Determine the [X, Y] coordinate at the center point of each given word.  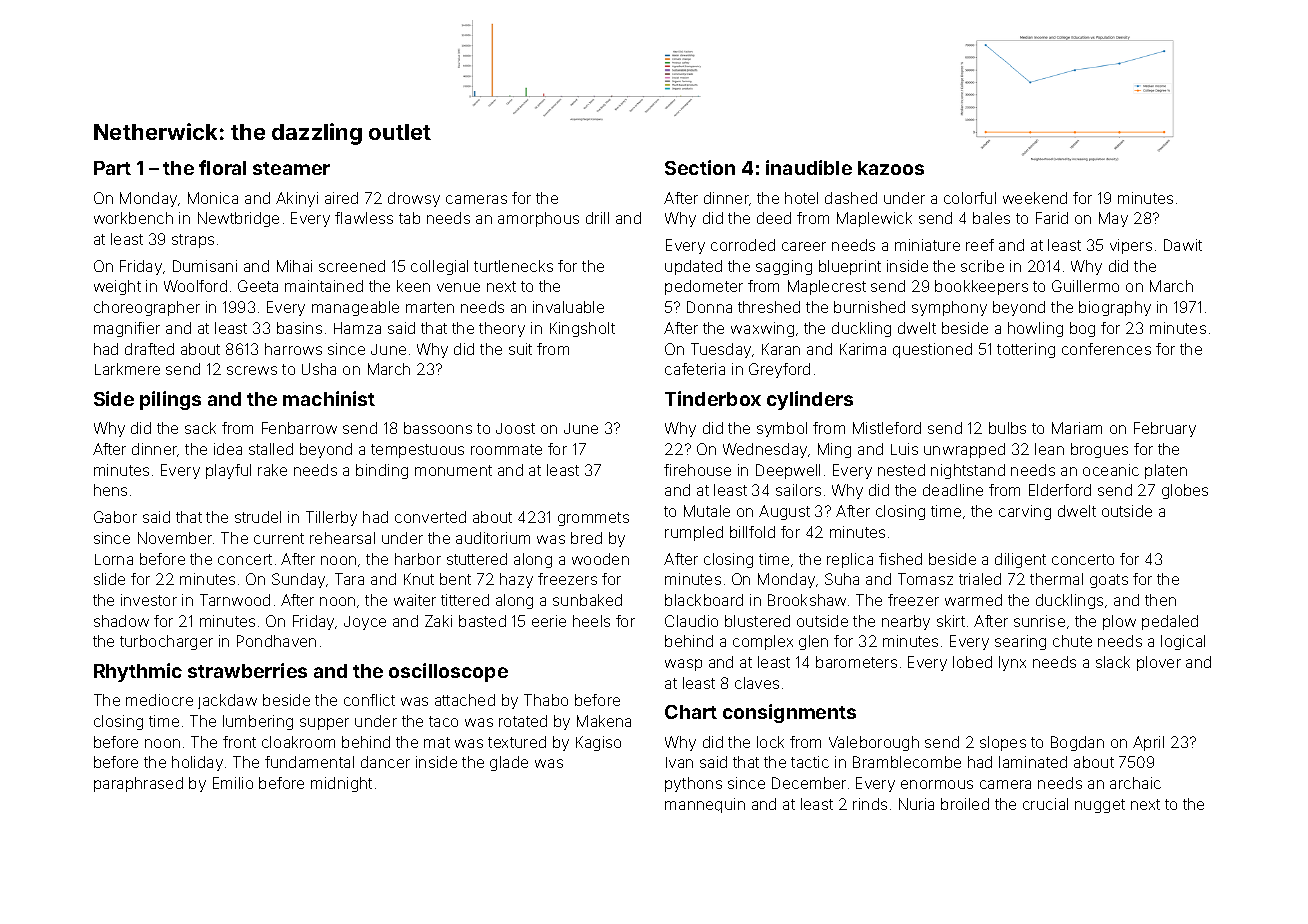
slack [1113, 662]
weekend [1035, 198]
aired [341, 198]
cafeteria [695, 369]
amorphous [538, 219]
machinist [329, 398]
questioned [932, 350]
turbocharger [166, 642]
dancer [385, 762]
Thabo [546, 700]
